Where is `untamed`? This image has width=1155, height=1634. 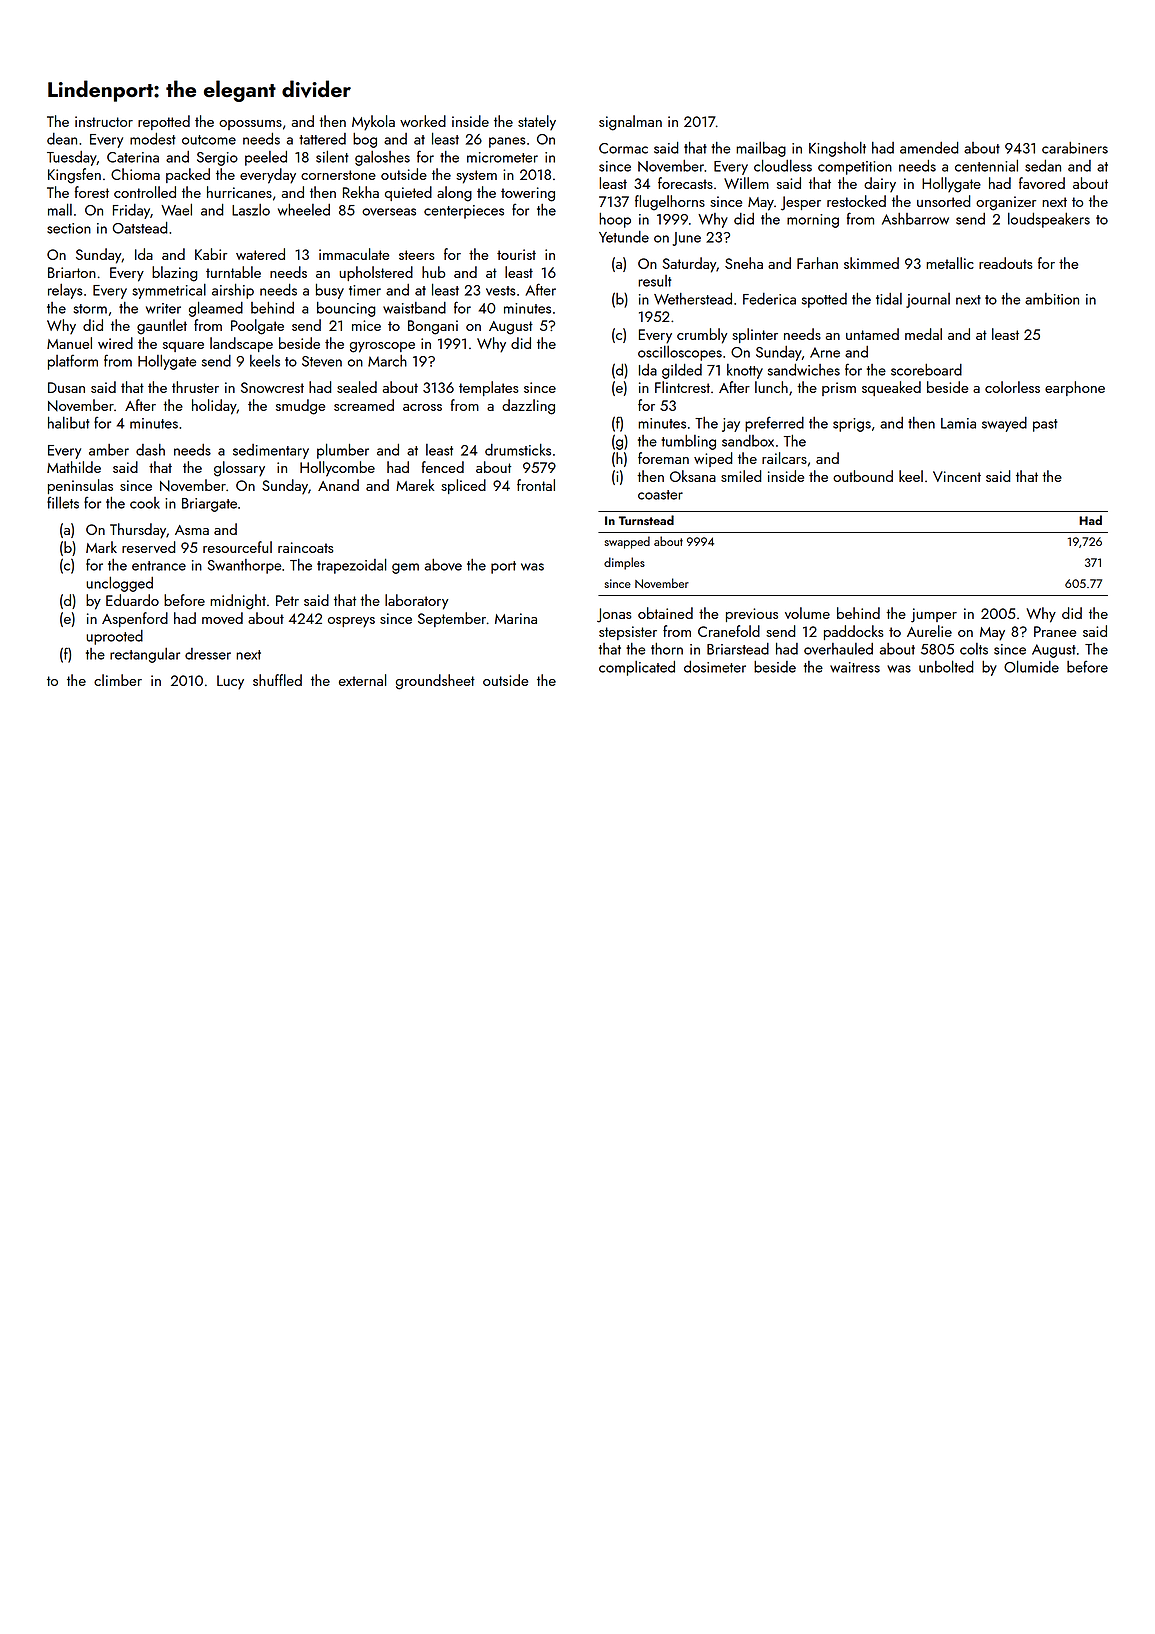
untamed is located at coordinates (872, 334).
